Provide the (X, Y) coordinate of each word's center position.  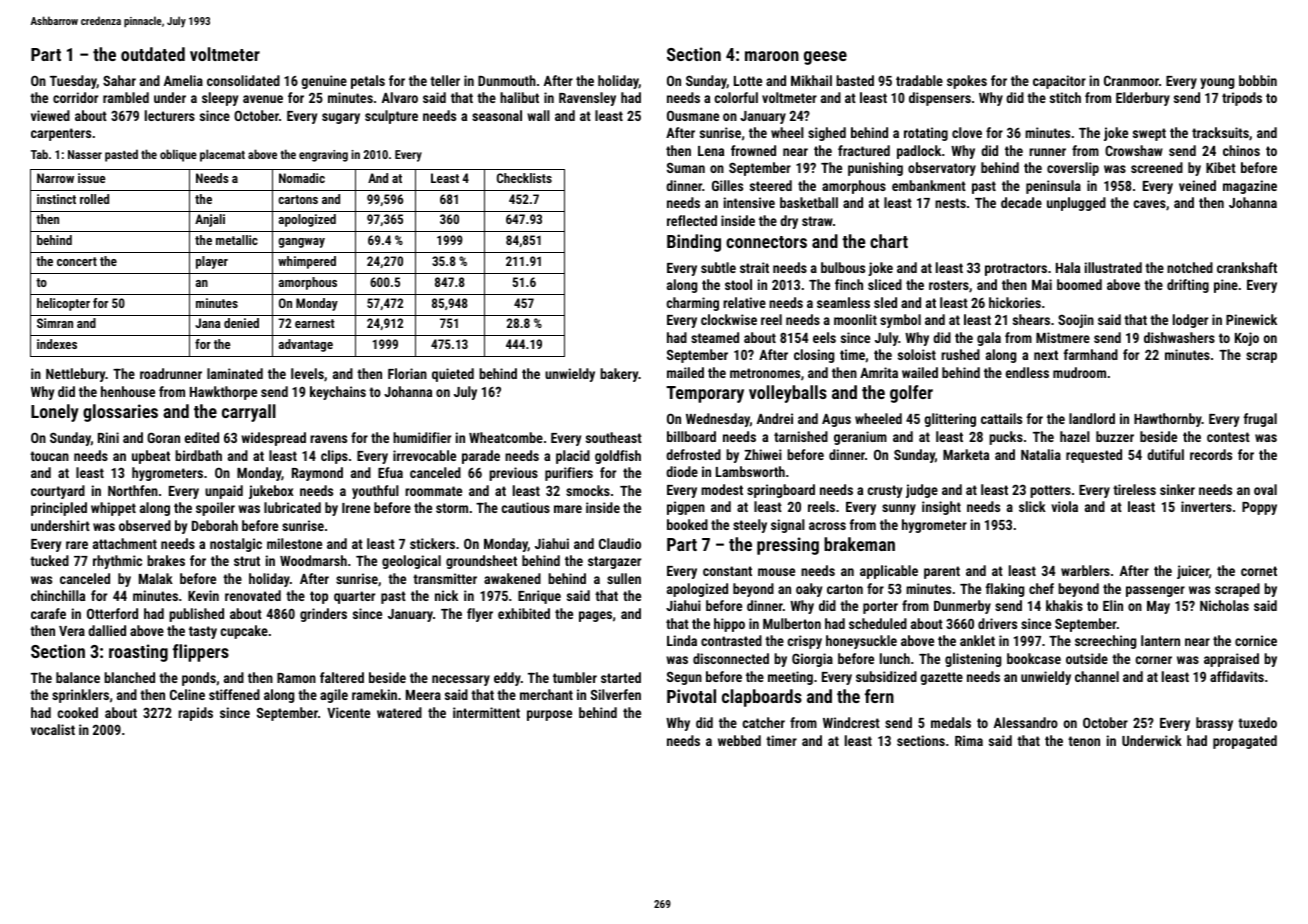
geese (825, 58)
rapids (195, 714)
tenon (1084, 741)
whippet (113, 509)
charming (693, 304)
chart (889, 241)
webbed (739, 740)
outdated (153, 54)
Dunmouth (507, 80)
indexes (57, 344)
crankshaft (1247, 267)
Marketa (966, 454)
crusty (885, 491)
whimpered (307, 262)
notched (1190, 267)
